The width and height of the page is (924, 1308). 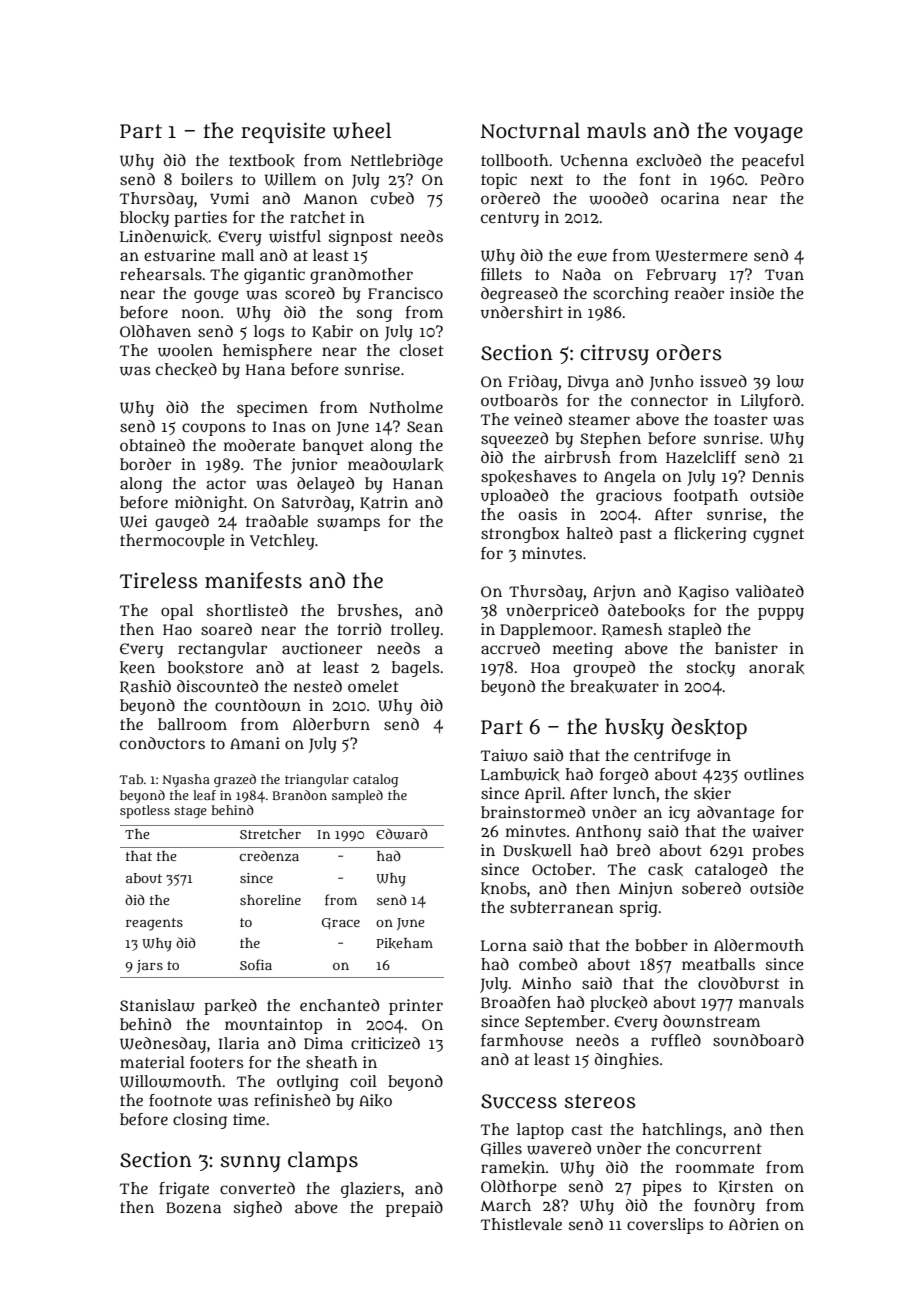 What do you see at coordinates (177, 612) in the page?
I see `opal` at bounding box center [177, 612].
